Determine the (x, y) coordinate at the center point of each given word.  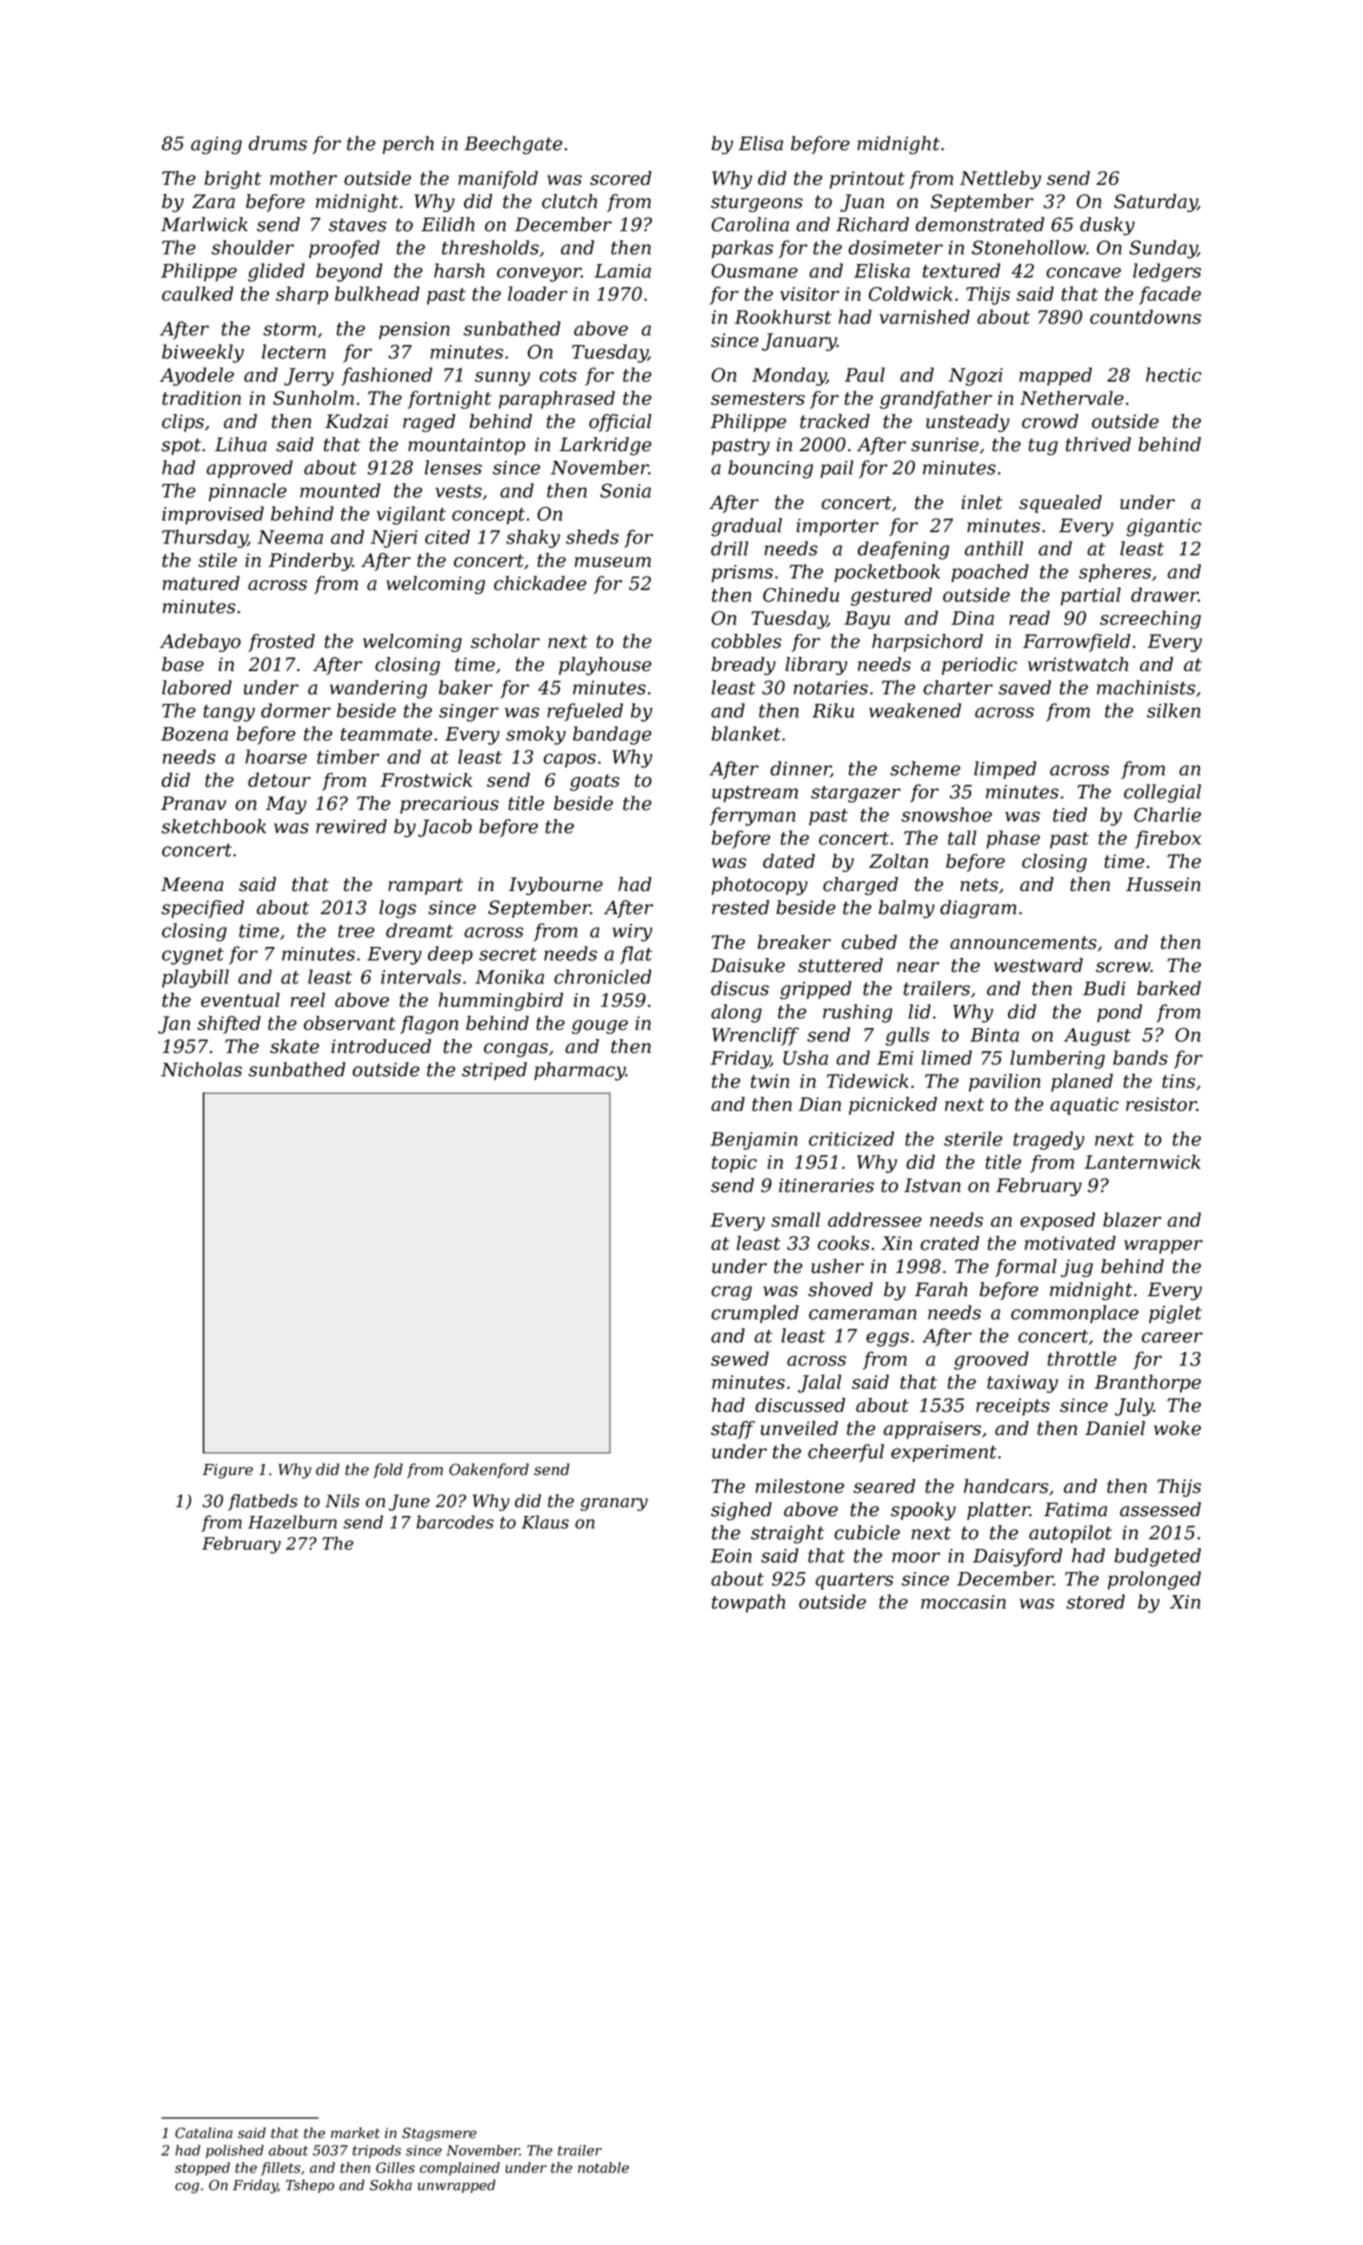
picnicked (893, 1106)
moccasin (963, 1602)
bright (233, 180)
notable (603, 2167)
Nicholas (201, 1069)
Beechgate (513, 145)
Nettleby (1000, 180)
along (736, 1013)
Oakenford (489, 1470)
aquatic (1084, 1106)
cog (187, 2188)
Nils (342, 1501)
